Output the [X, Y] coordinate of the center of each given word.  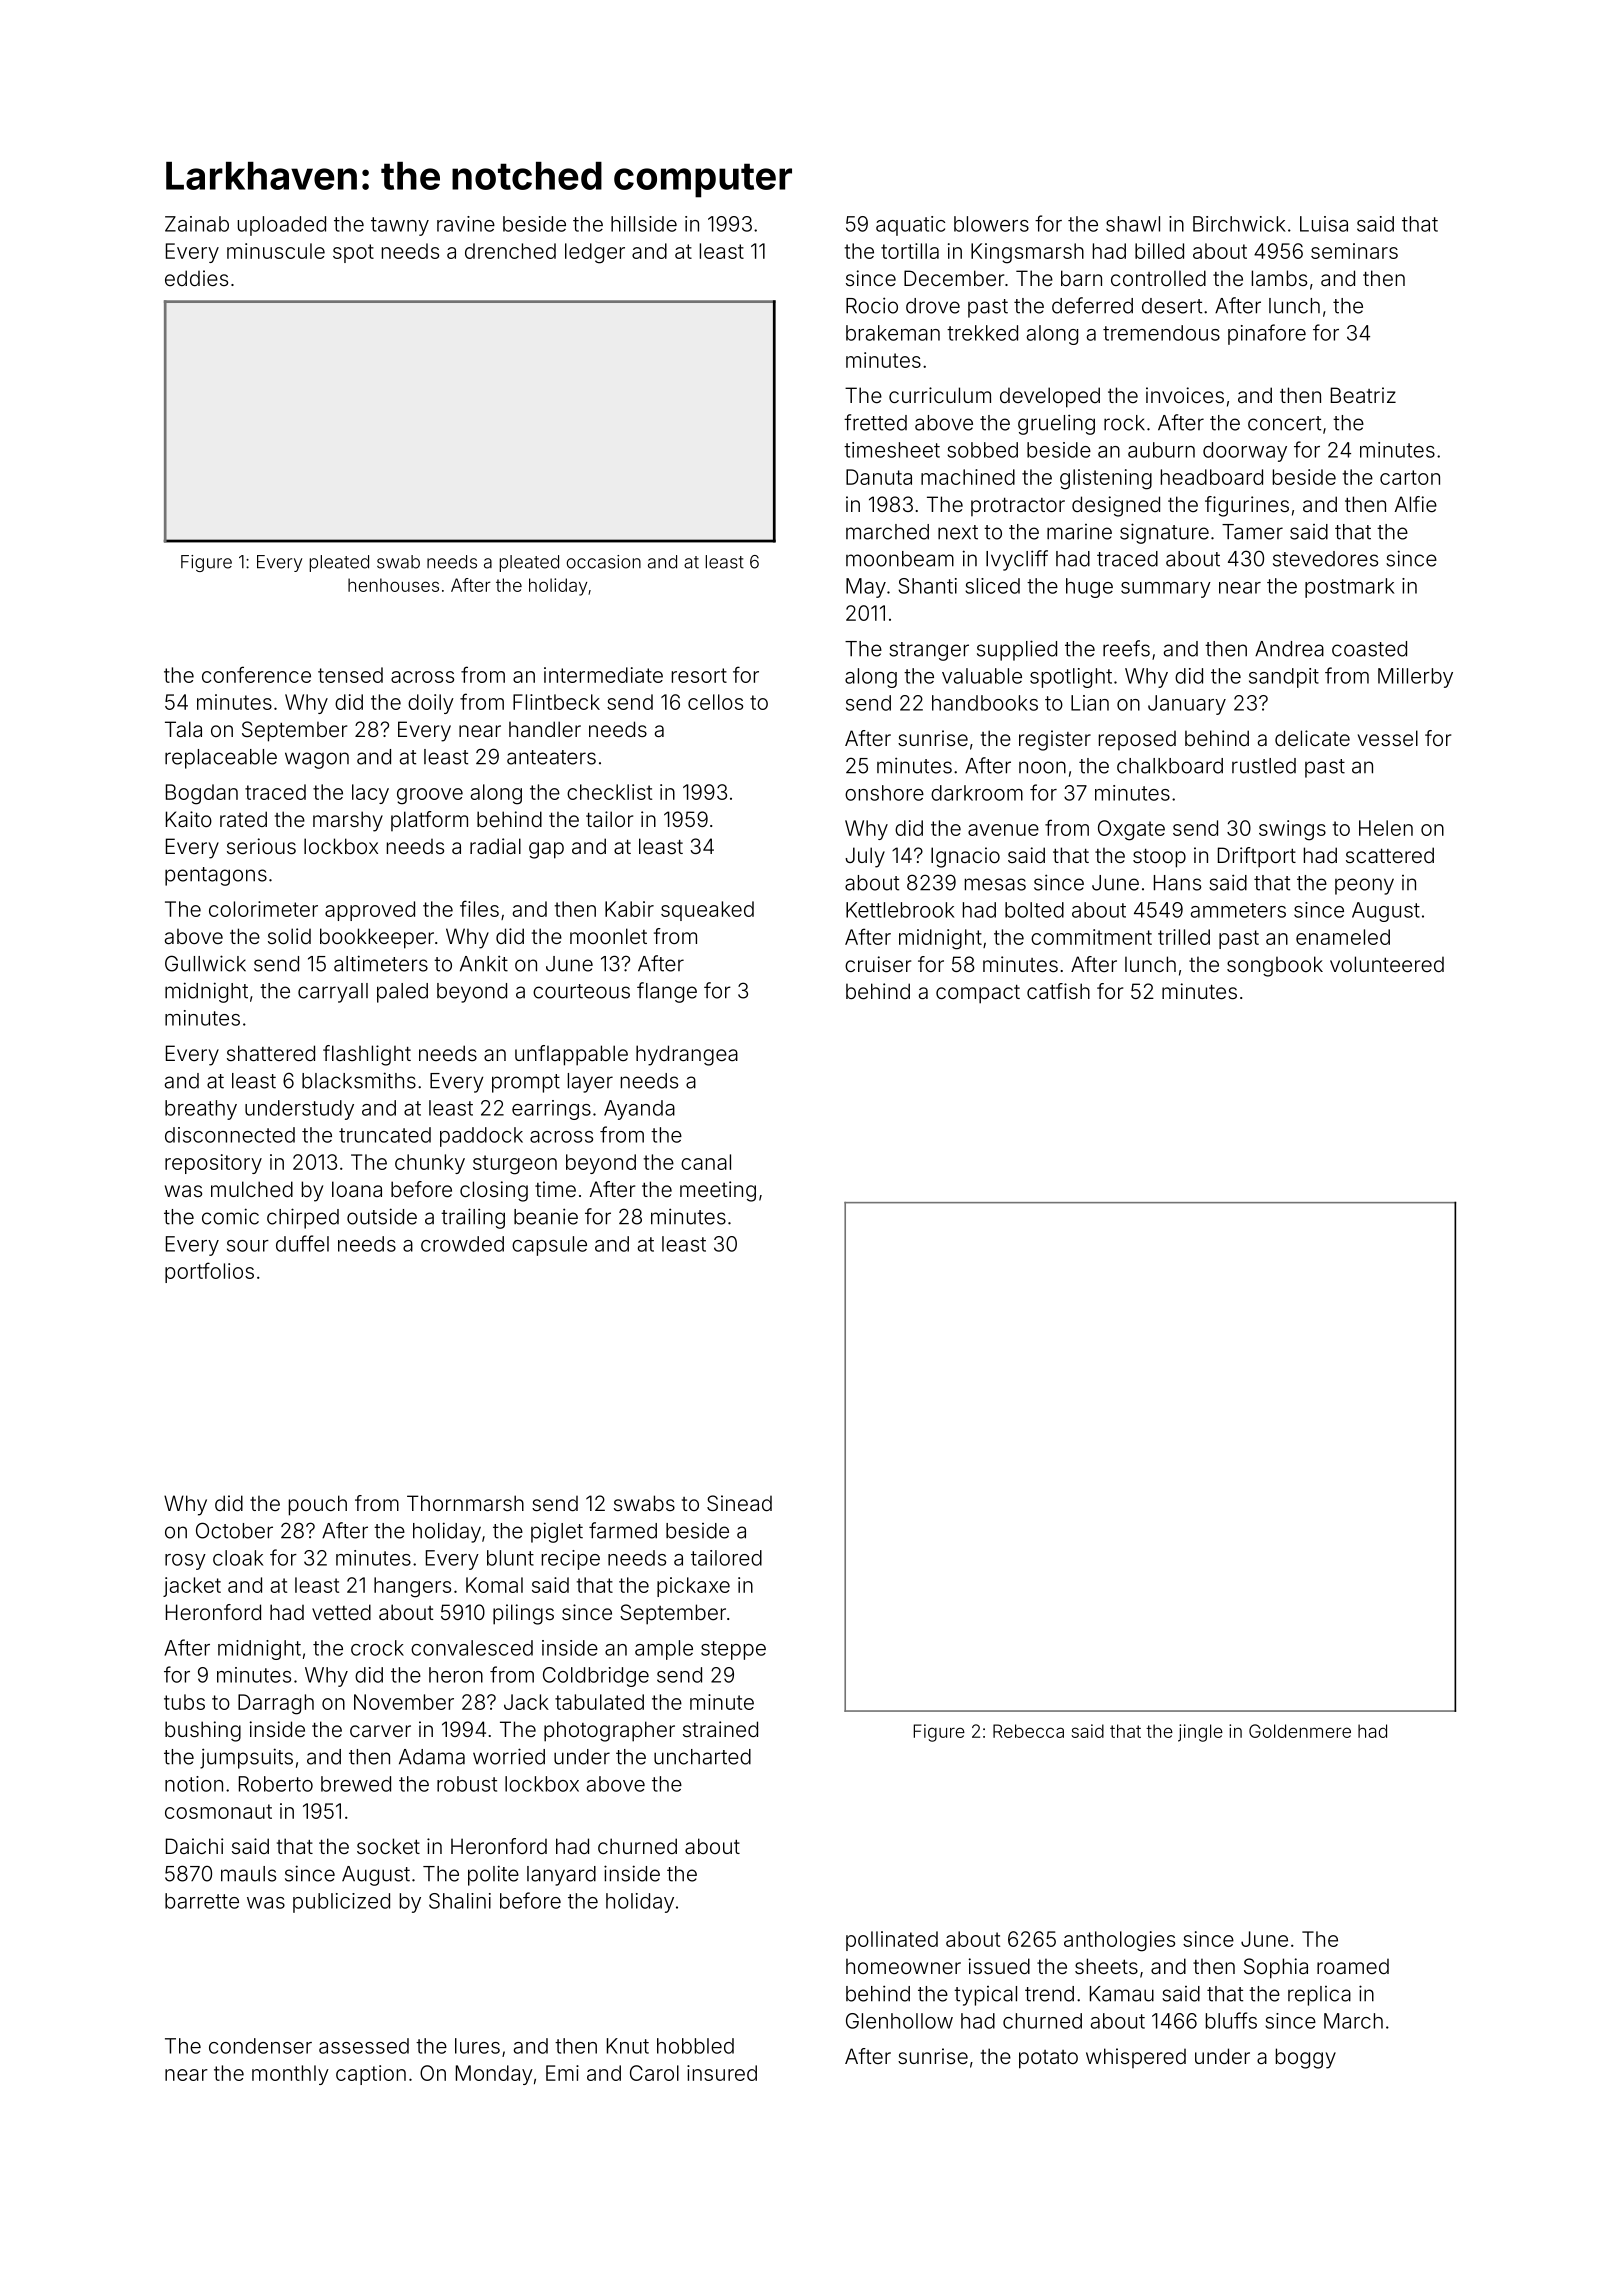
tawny [400, 226]
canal [706, 1162]
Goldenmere [1300, 1731]
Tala [183, 729]
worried [509, 1756]
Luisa [1324, 224]
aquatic [910, 226]
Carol [654, 2073]
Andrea [1289, 649]
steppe [733, 1650]
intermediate [603, 675]
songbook [1275, 966]
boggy [1306, 2058]
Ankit [484, 963]
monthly [290, 2075]
